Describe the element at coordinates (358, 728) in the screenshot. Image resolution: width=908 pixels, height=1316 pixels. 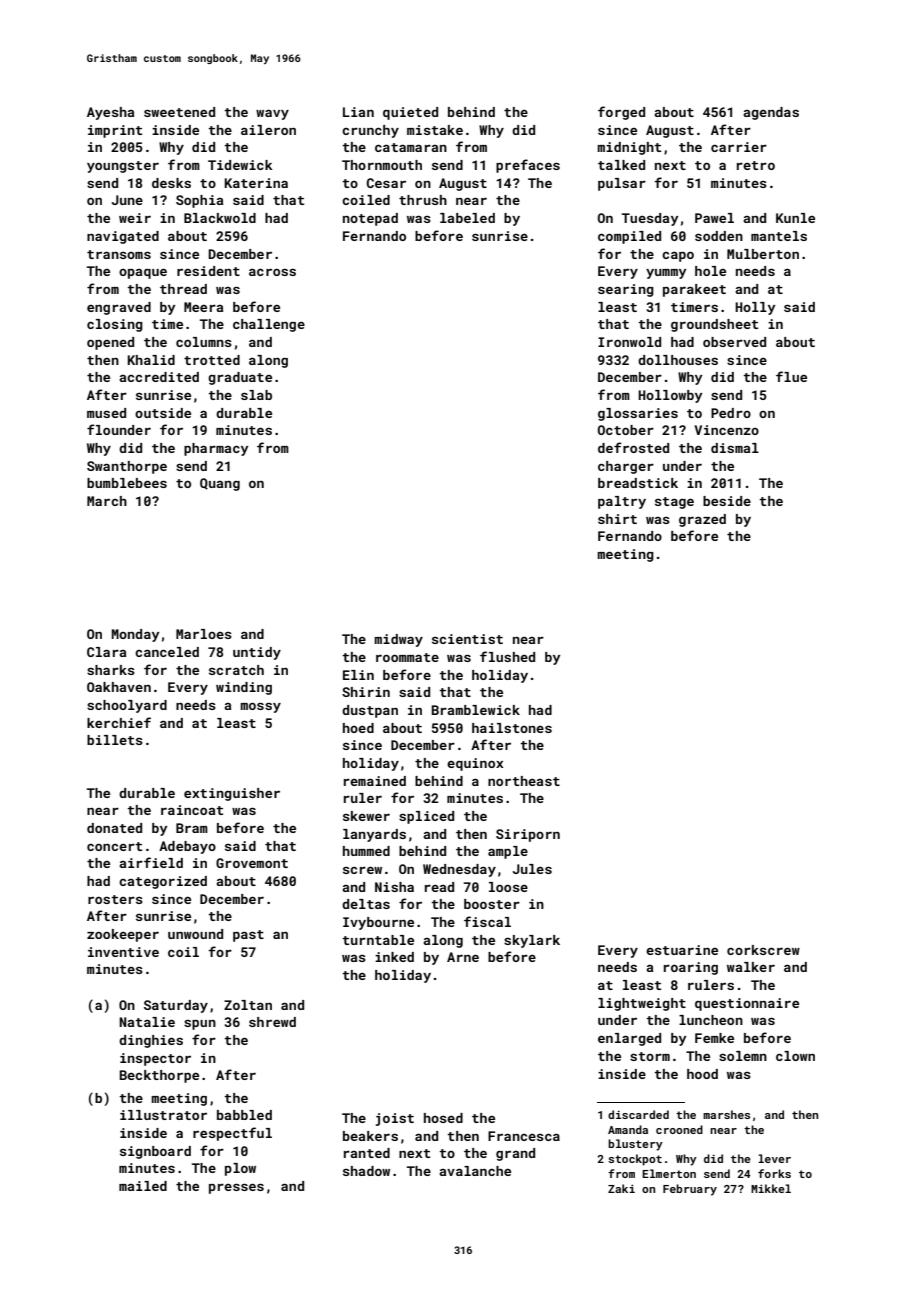
I see `hoed` at that location.
